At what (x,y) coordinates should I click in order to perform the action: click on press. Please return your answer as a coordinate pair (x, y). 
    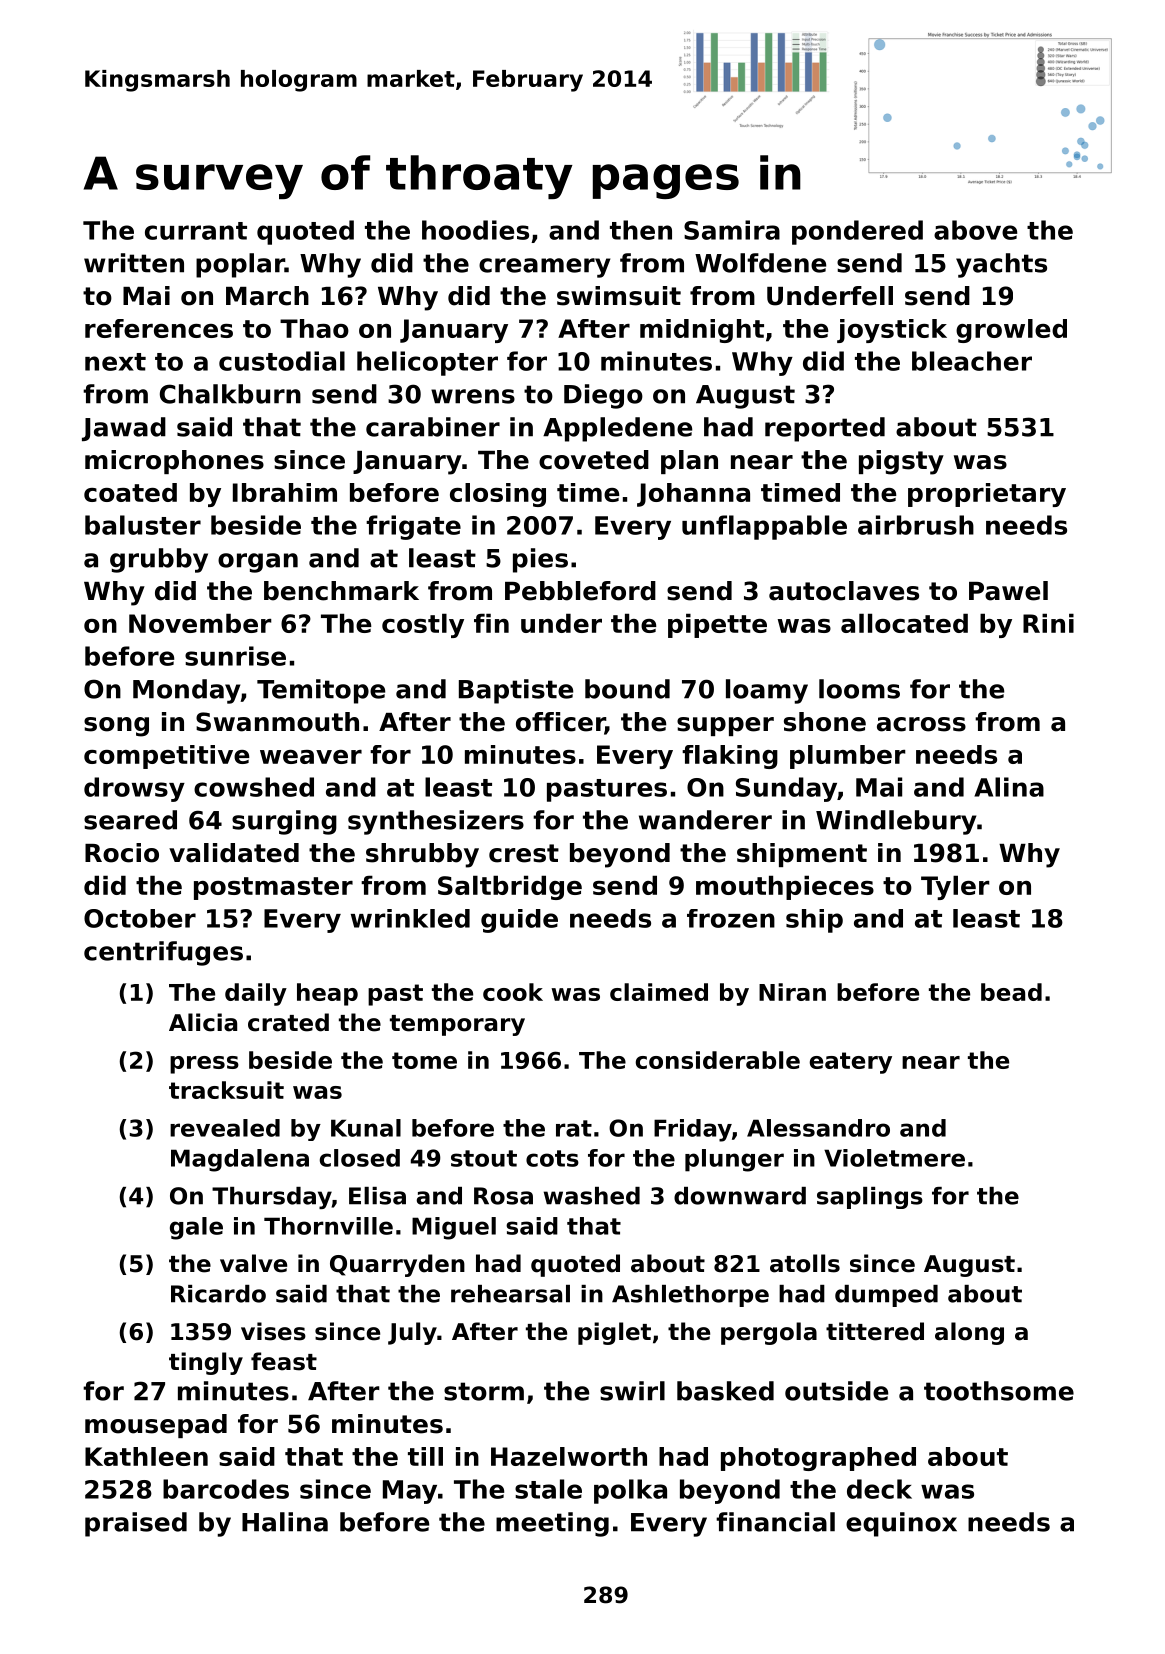
    Looking at the image, I should click on (204, 1065).
